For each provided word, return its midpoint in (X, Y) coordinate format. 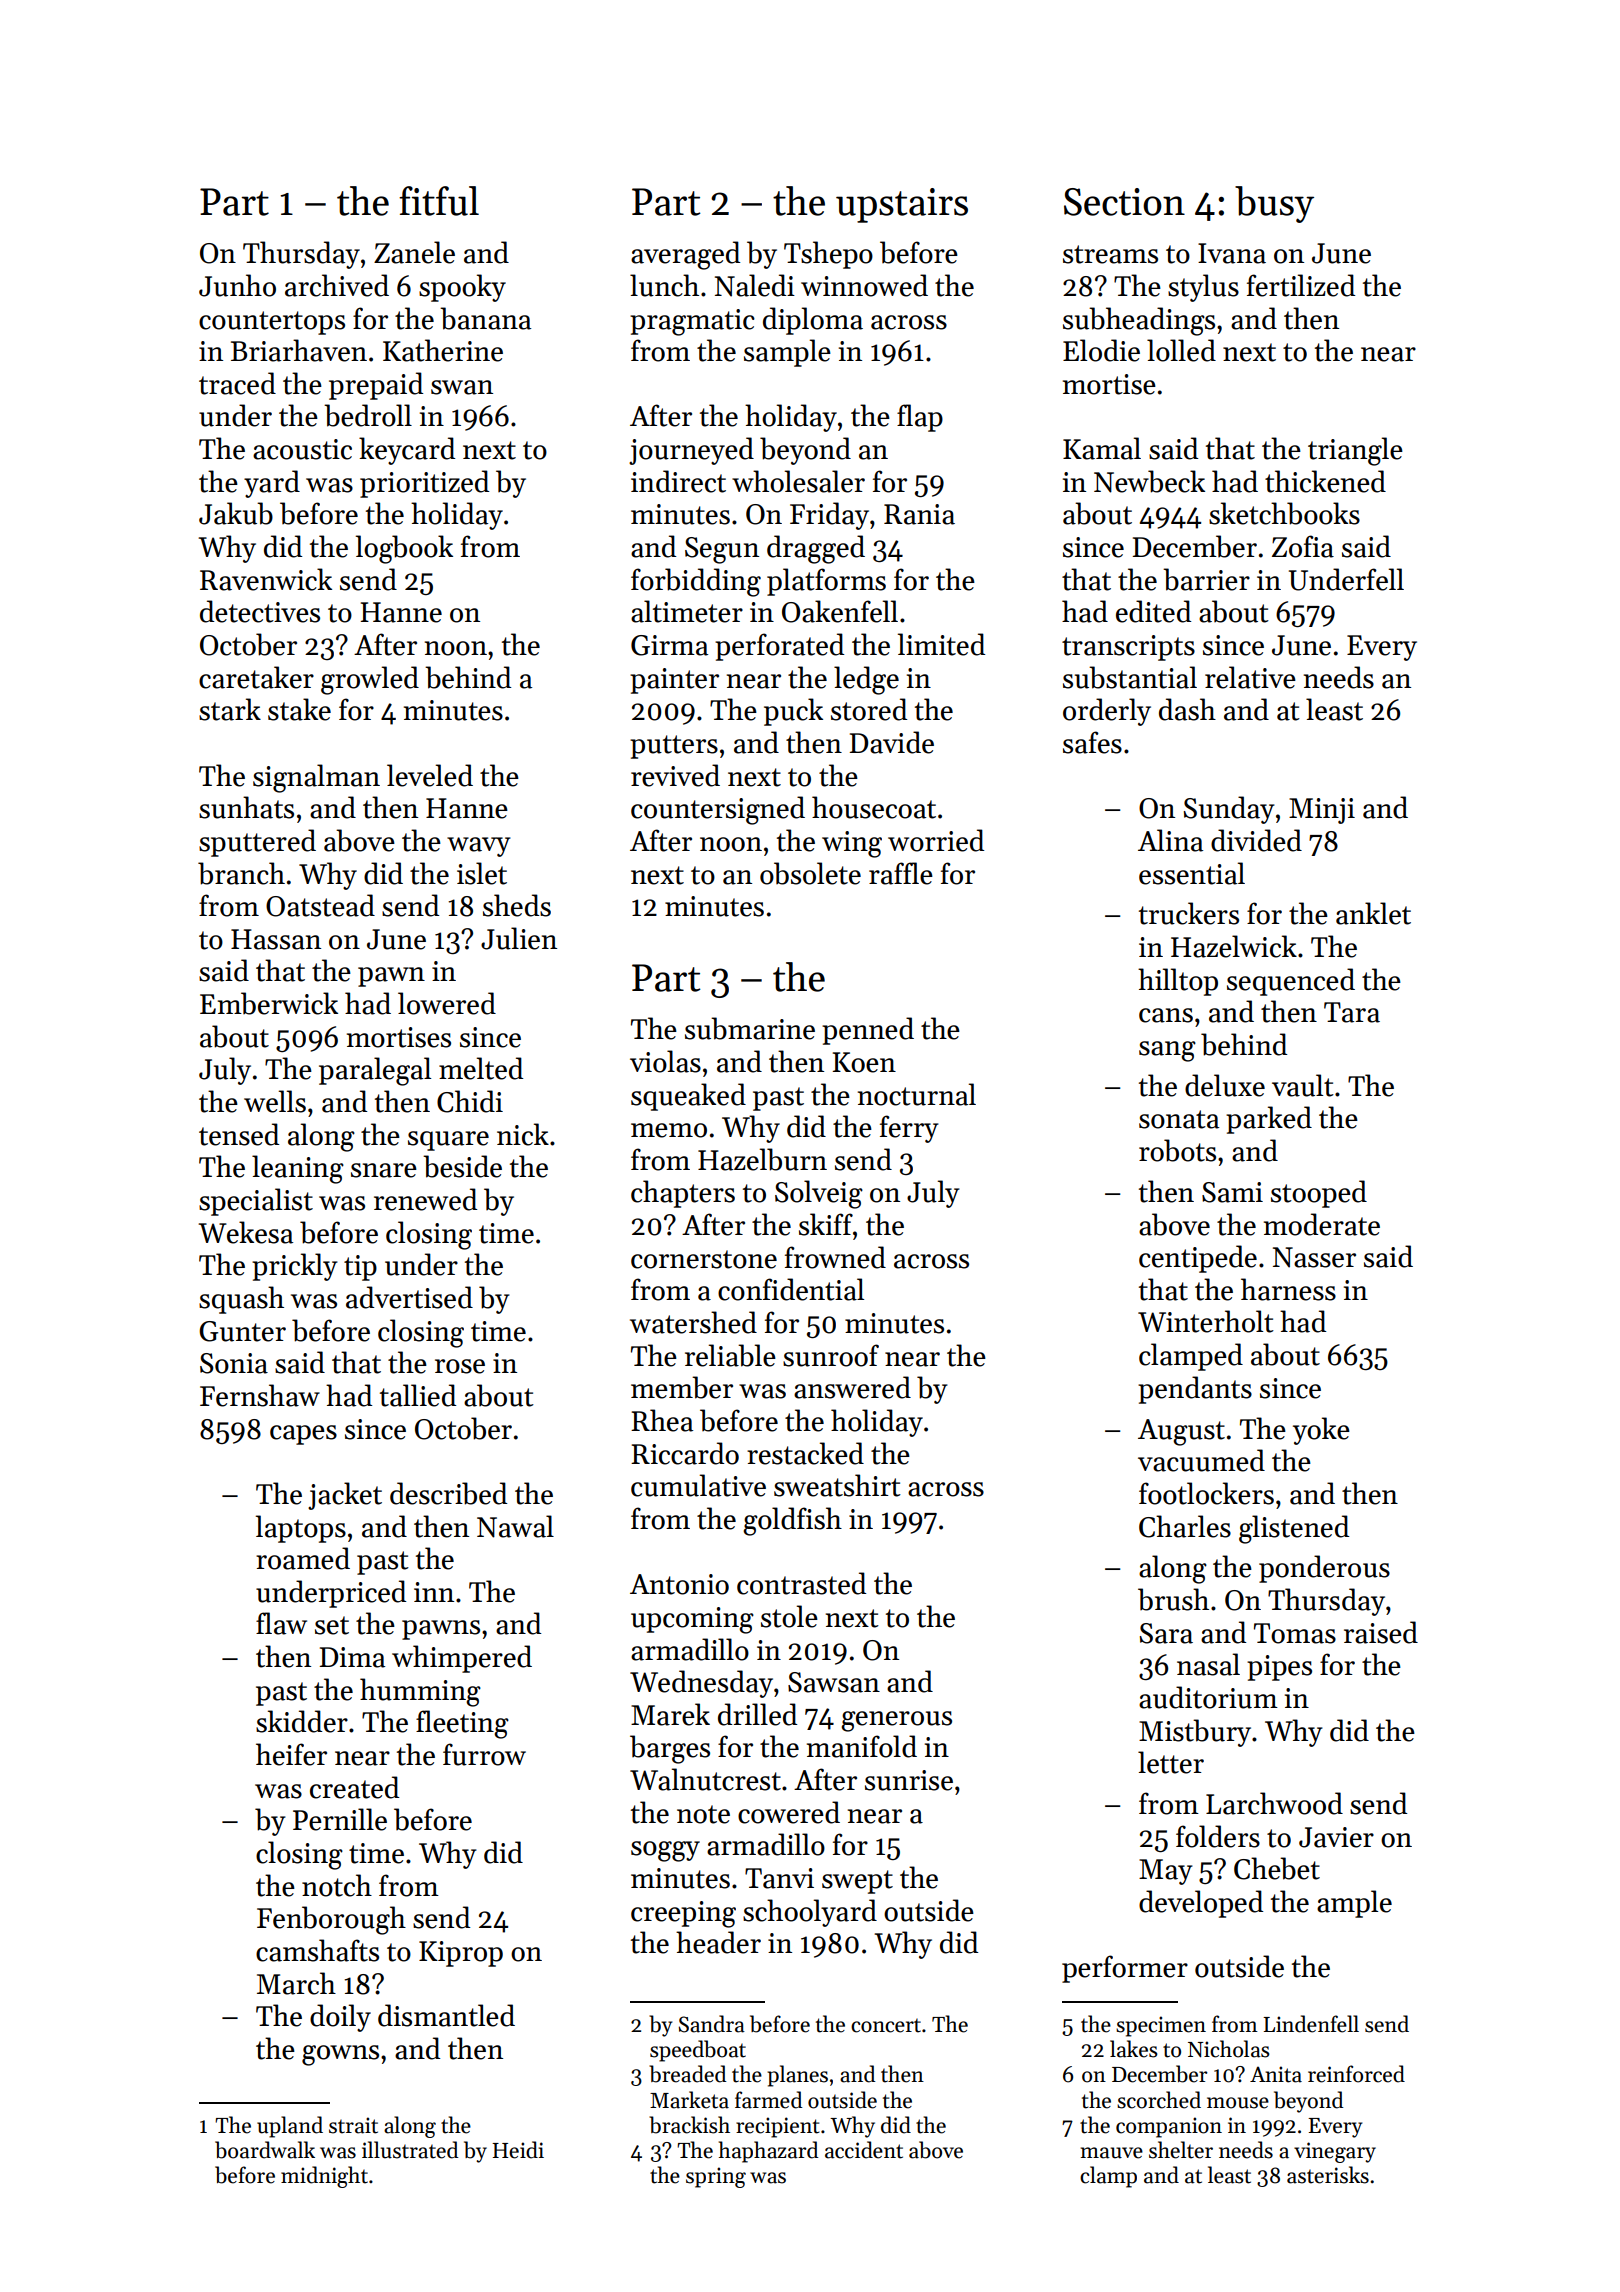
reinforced (1356, 2074)
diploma (813, 321)
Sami (1232, 1192)
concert (886, 2026)
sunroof (831, 1355)
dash (1187, 709)
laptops (301, 1529)
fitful (439, 201)
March (296, 1983)
